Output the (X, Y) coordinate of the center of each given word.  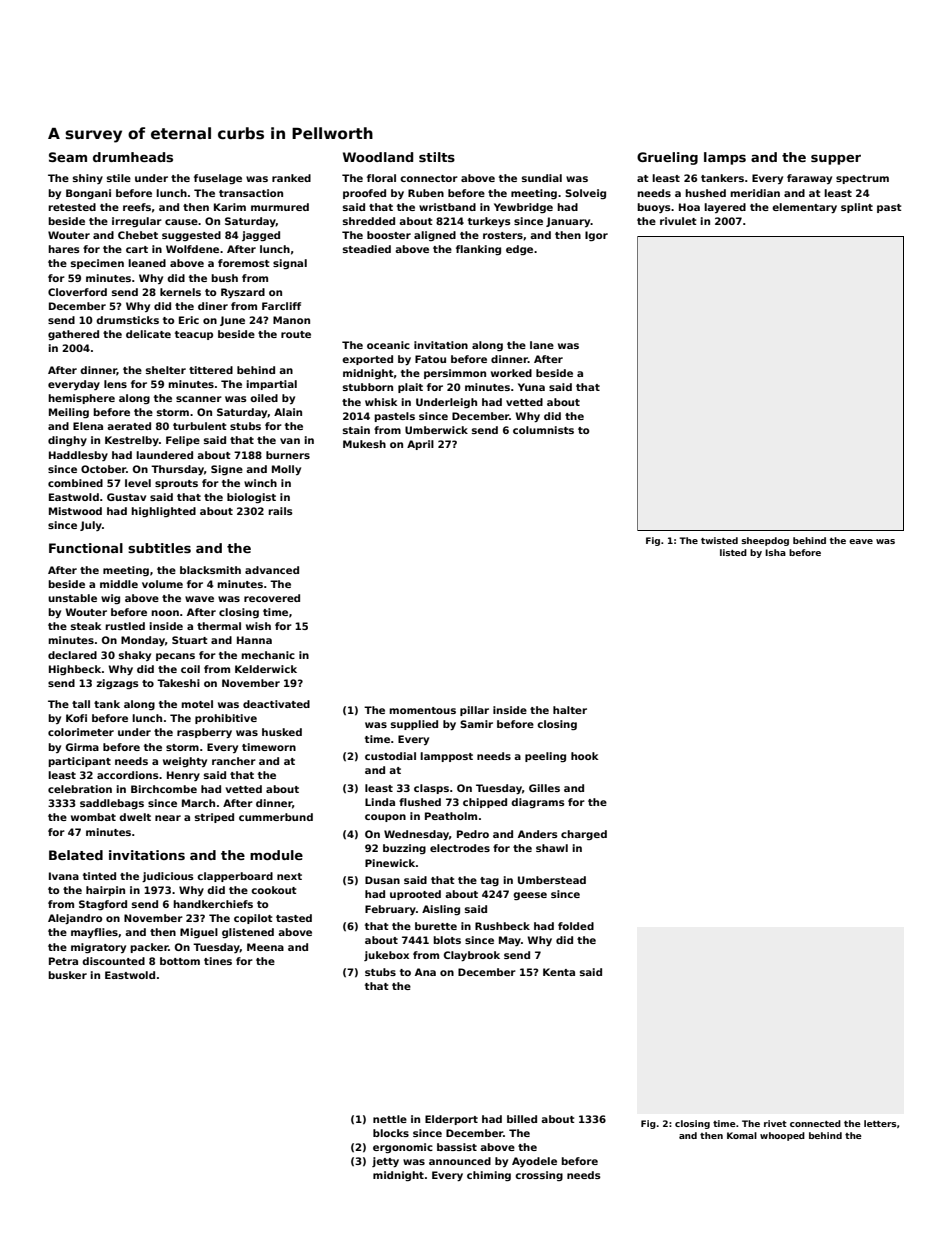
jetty (385, 1162)
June (232, 321)
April (420, 445)
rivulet (678, 221)
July (91, 526)
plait (410, 388)
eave (861, 541)
